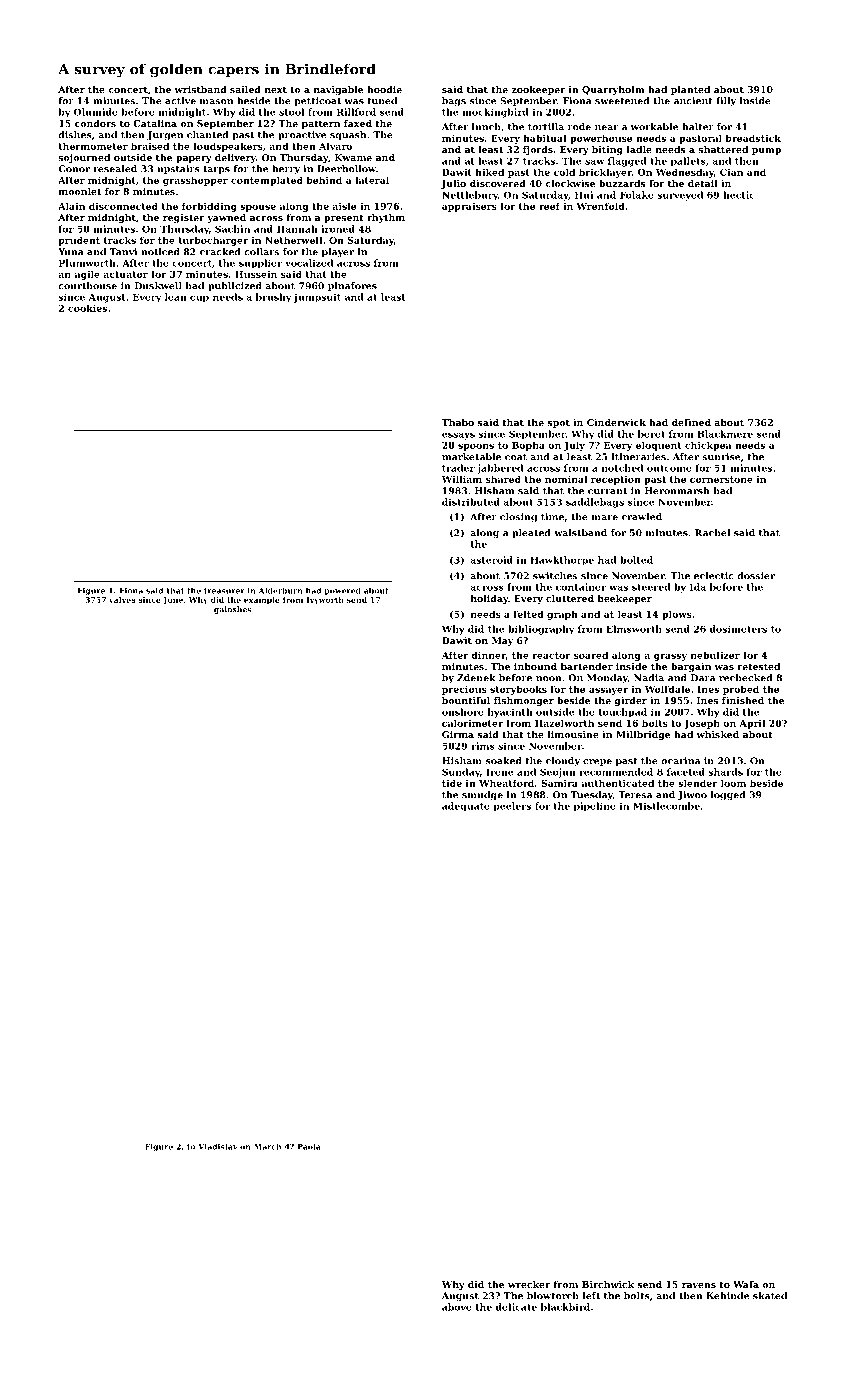 The width and height of the image is (849, 1400). What do you see at coordinates (87, 286) in the image?
I see `courthouse` at bounding box center [87, 286].
